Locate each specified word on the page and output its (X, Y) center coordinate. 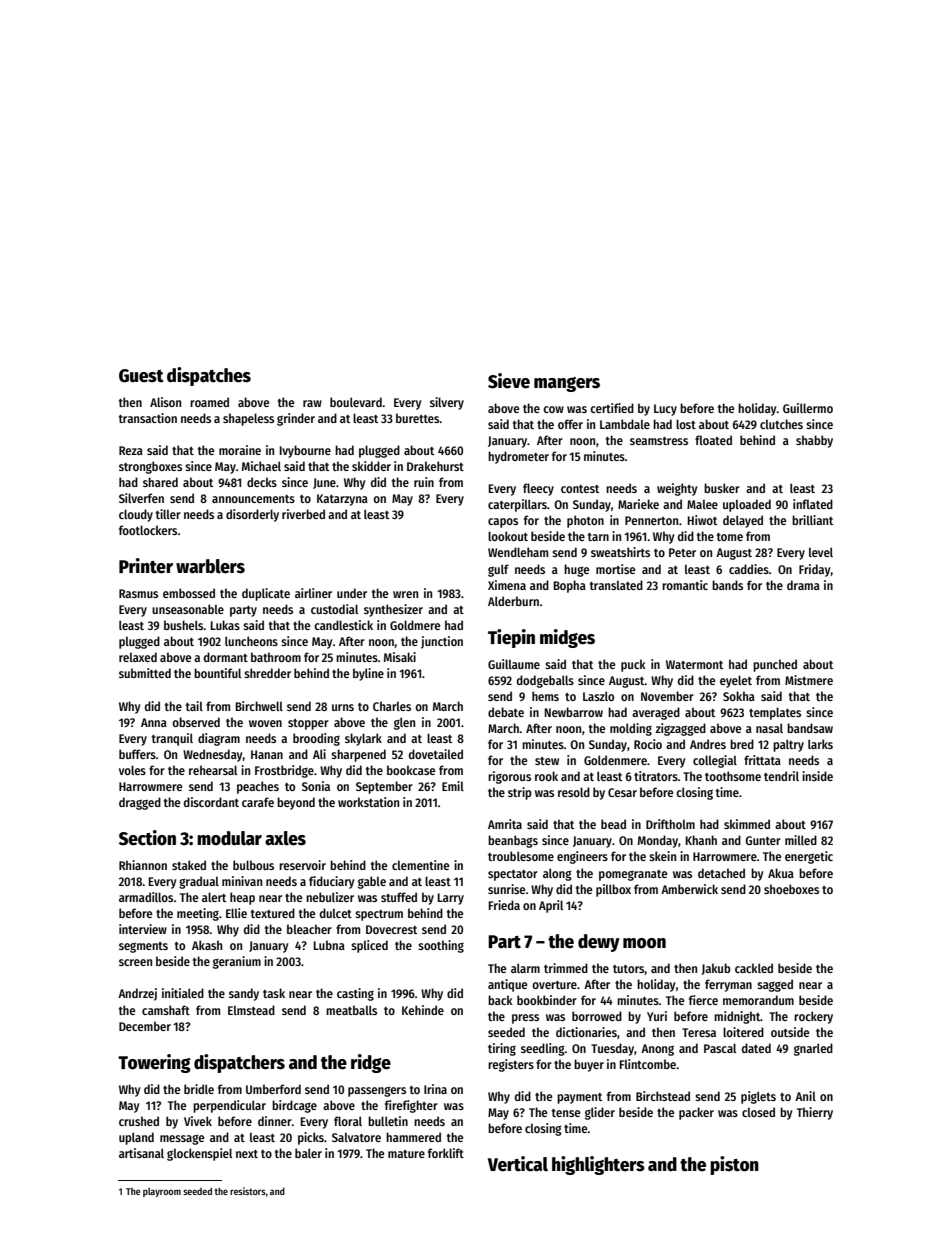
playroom (162, 1192)
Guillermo (808, 408)
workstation (368, 802)
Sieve (509, 381)
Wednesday (212, 755)
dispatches (209, 376)
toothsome (733, 776)
